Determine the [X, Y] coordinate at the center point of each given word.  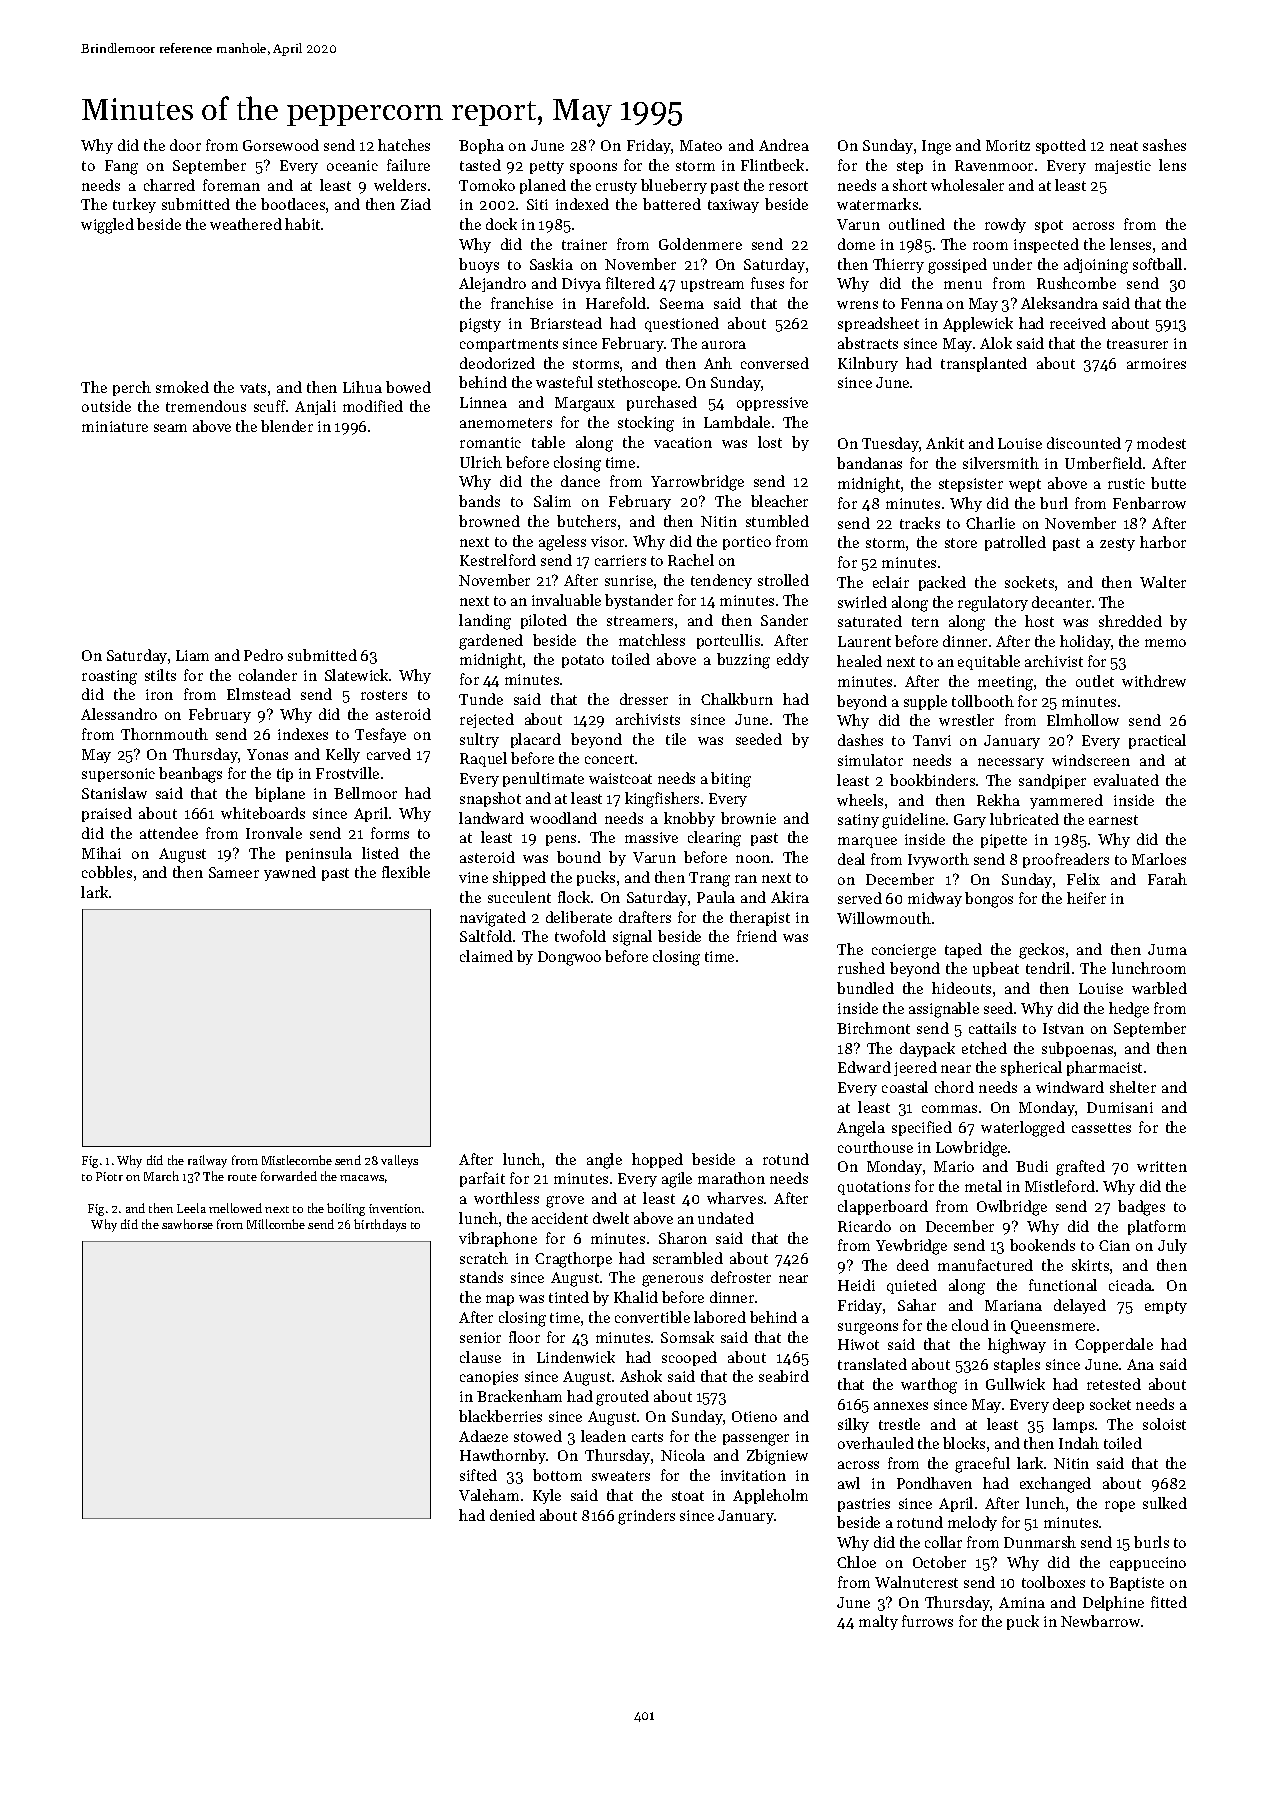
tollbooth [983, 701]
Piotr [109, 1176]
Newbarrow [1100, 1621]
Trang [709, 879]
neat [1124, 146]
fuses [767, 283]
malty [878, 1622]
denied [512, 1515]
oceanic [352, 165]
